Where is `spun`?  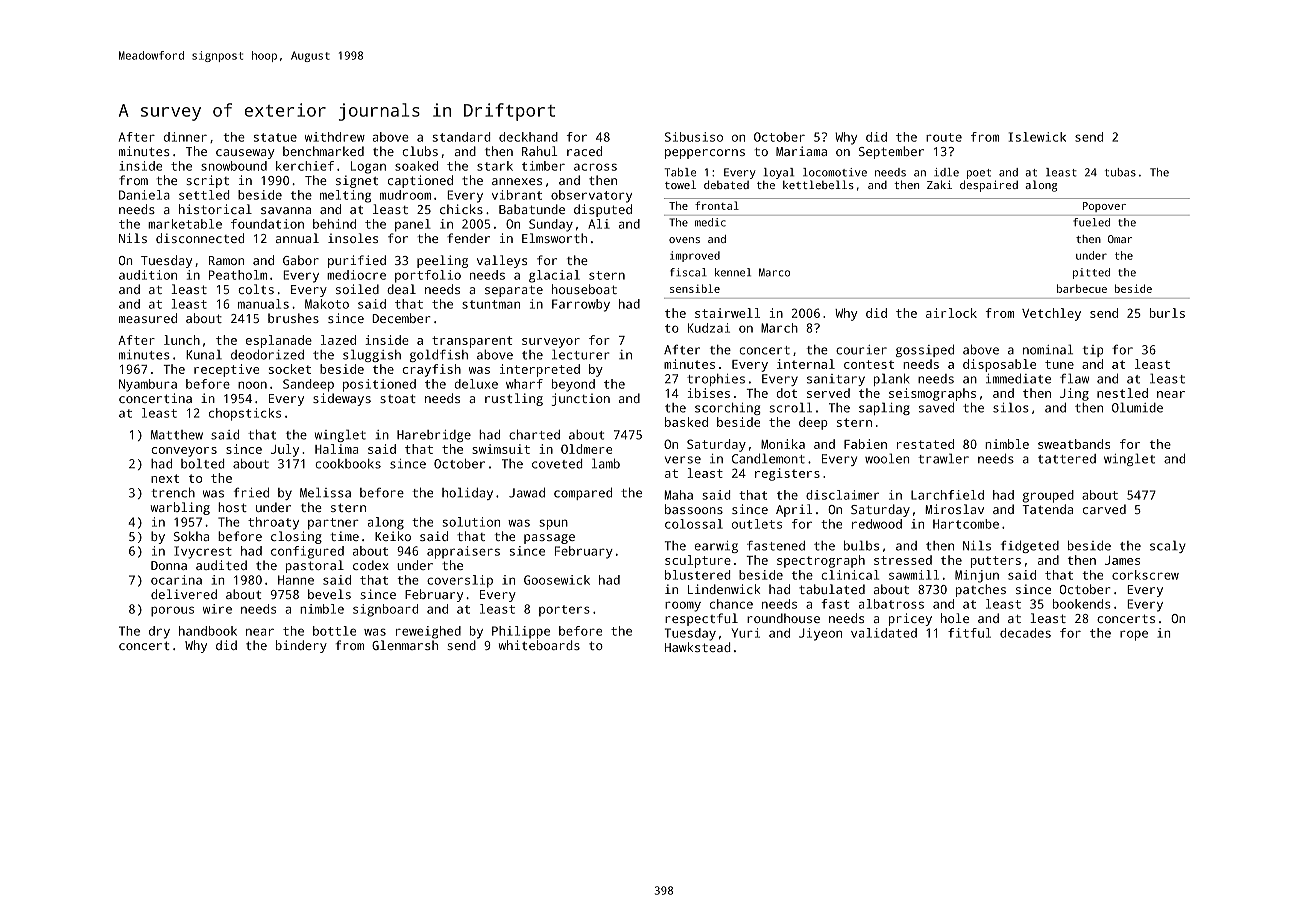
spun is located at coordinates (554, 524).
